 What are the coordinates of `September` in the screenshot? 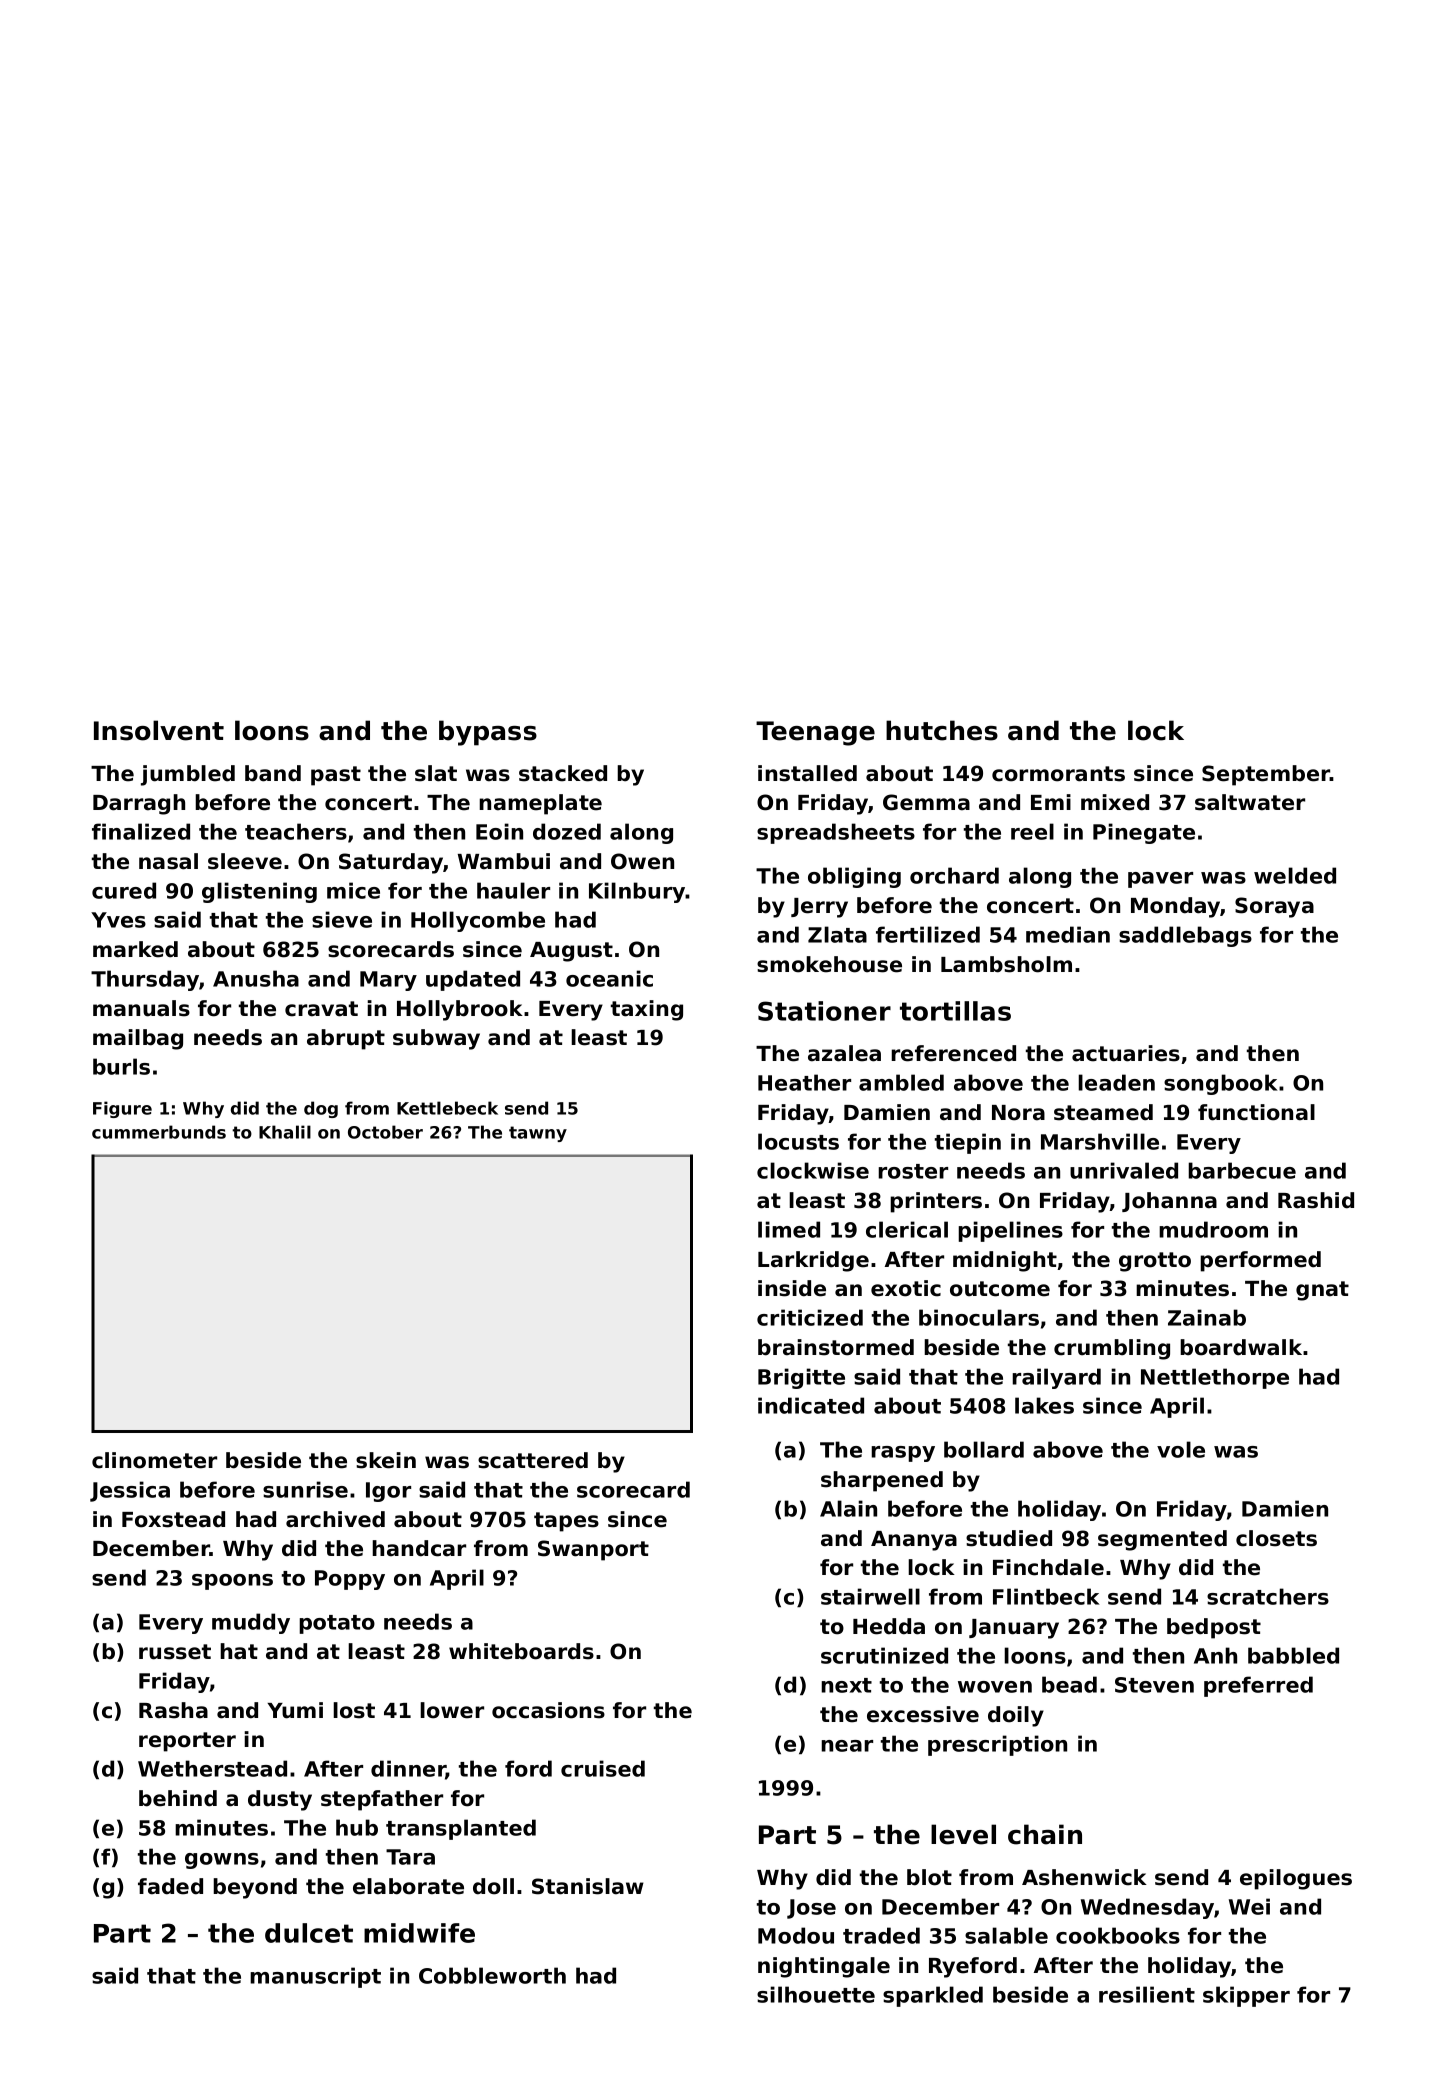 It's located at (1266, 775).
